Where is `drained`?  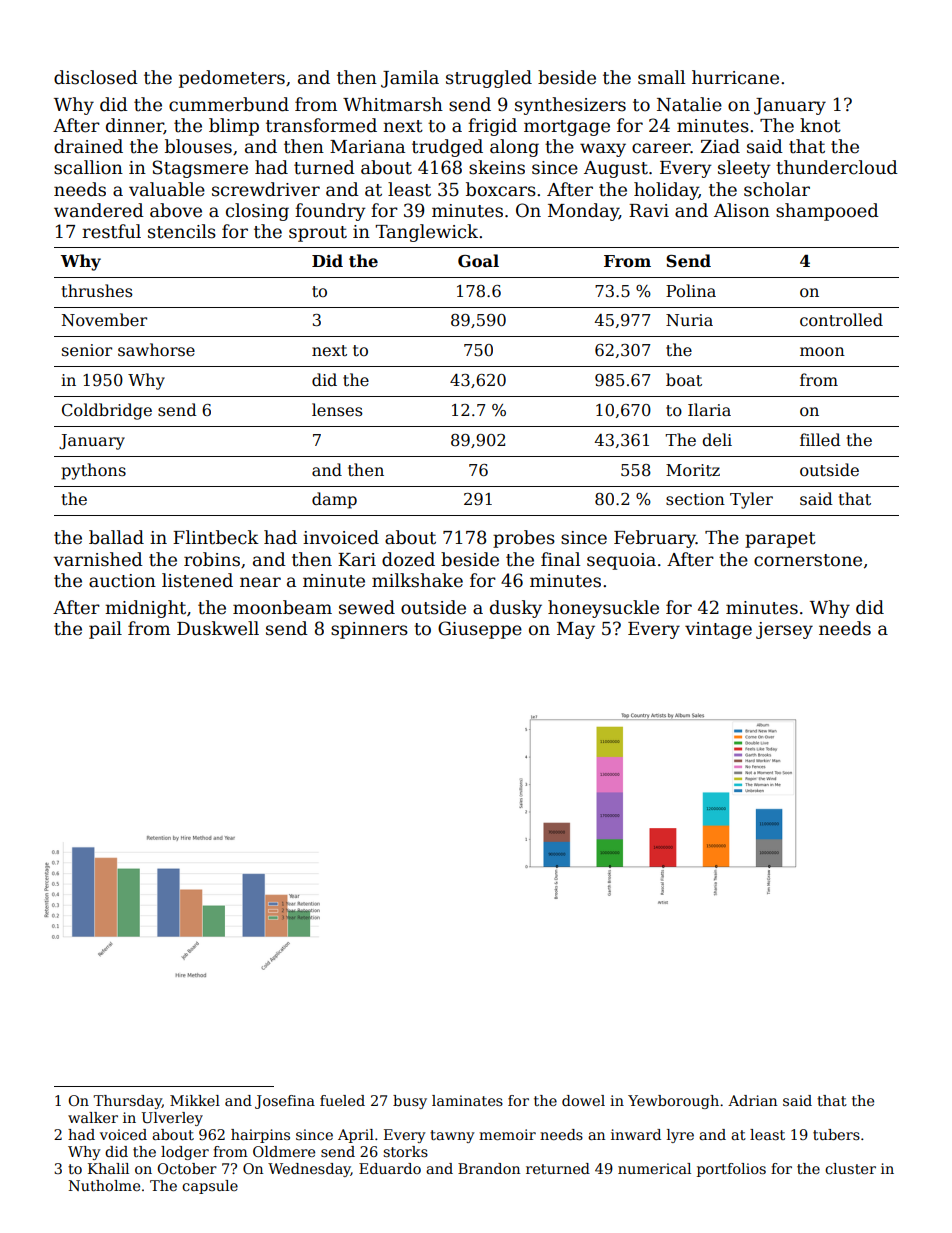
drained is located at coordinates (88, 146).
